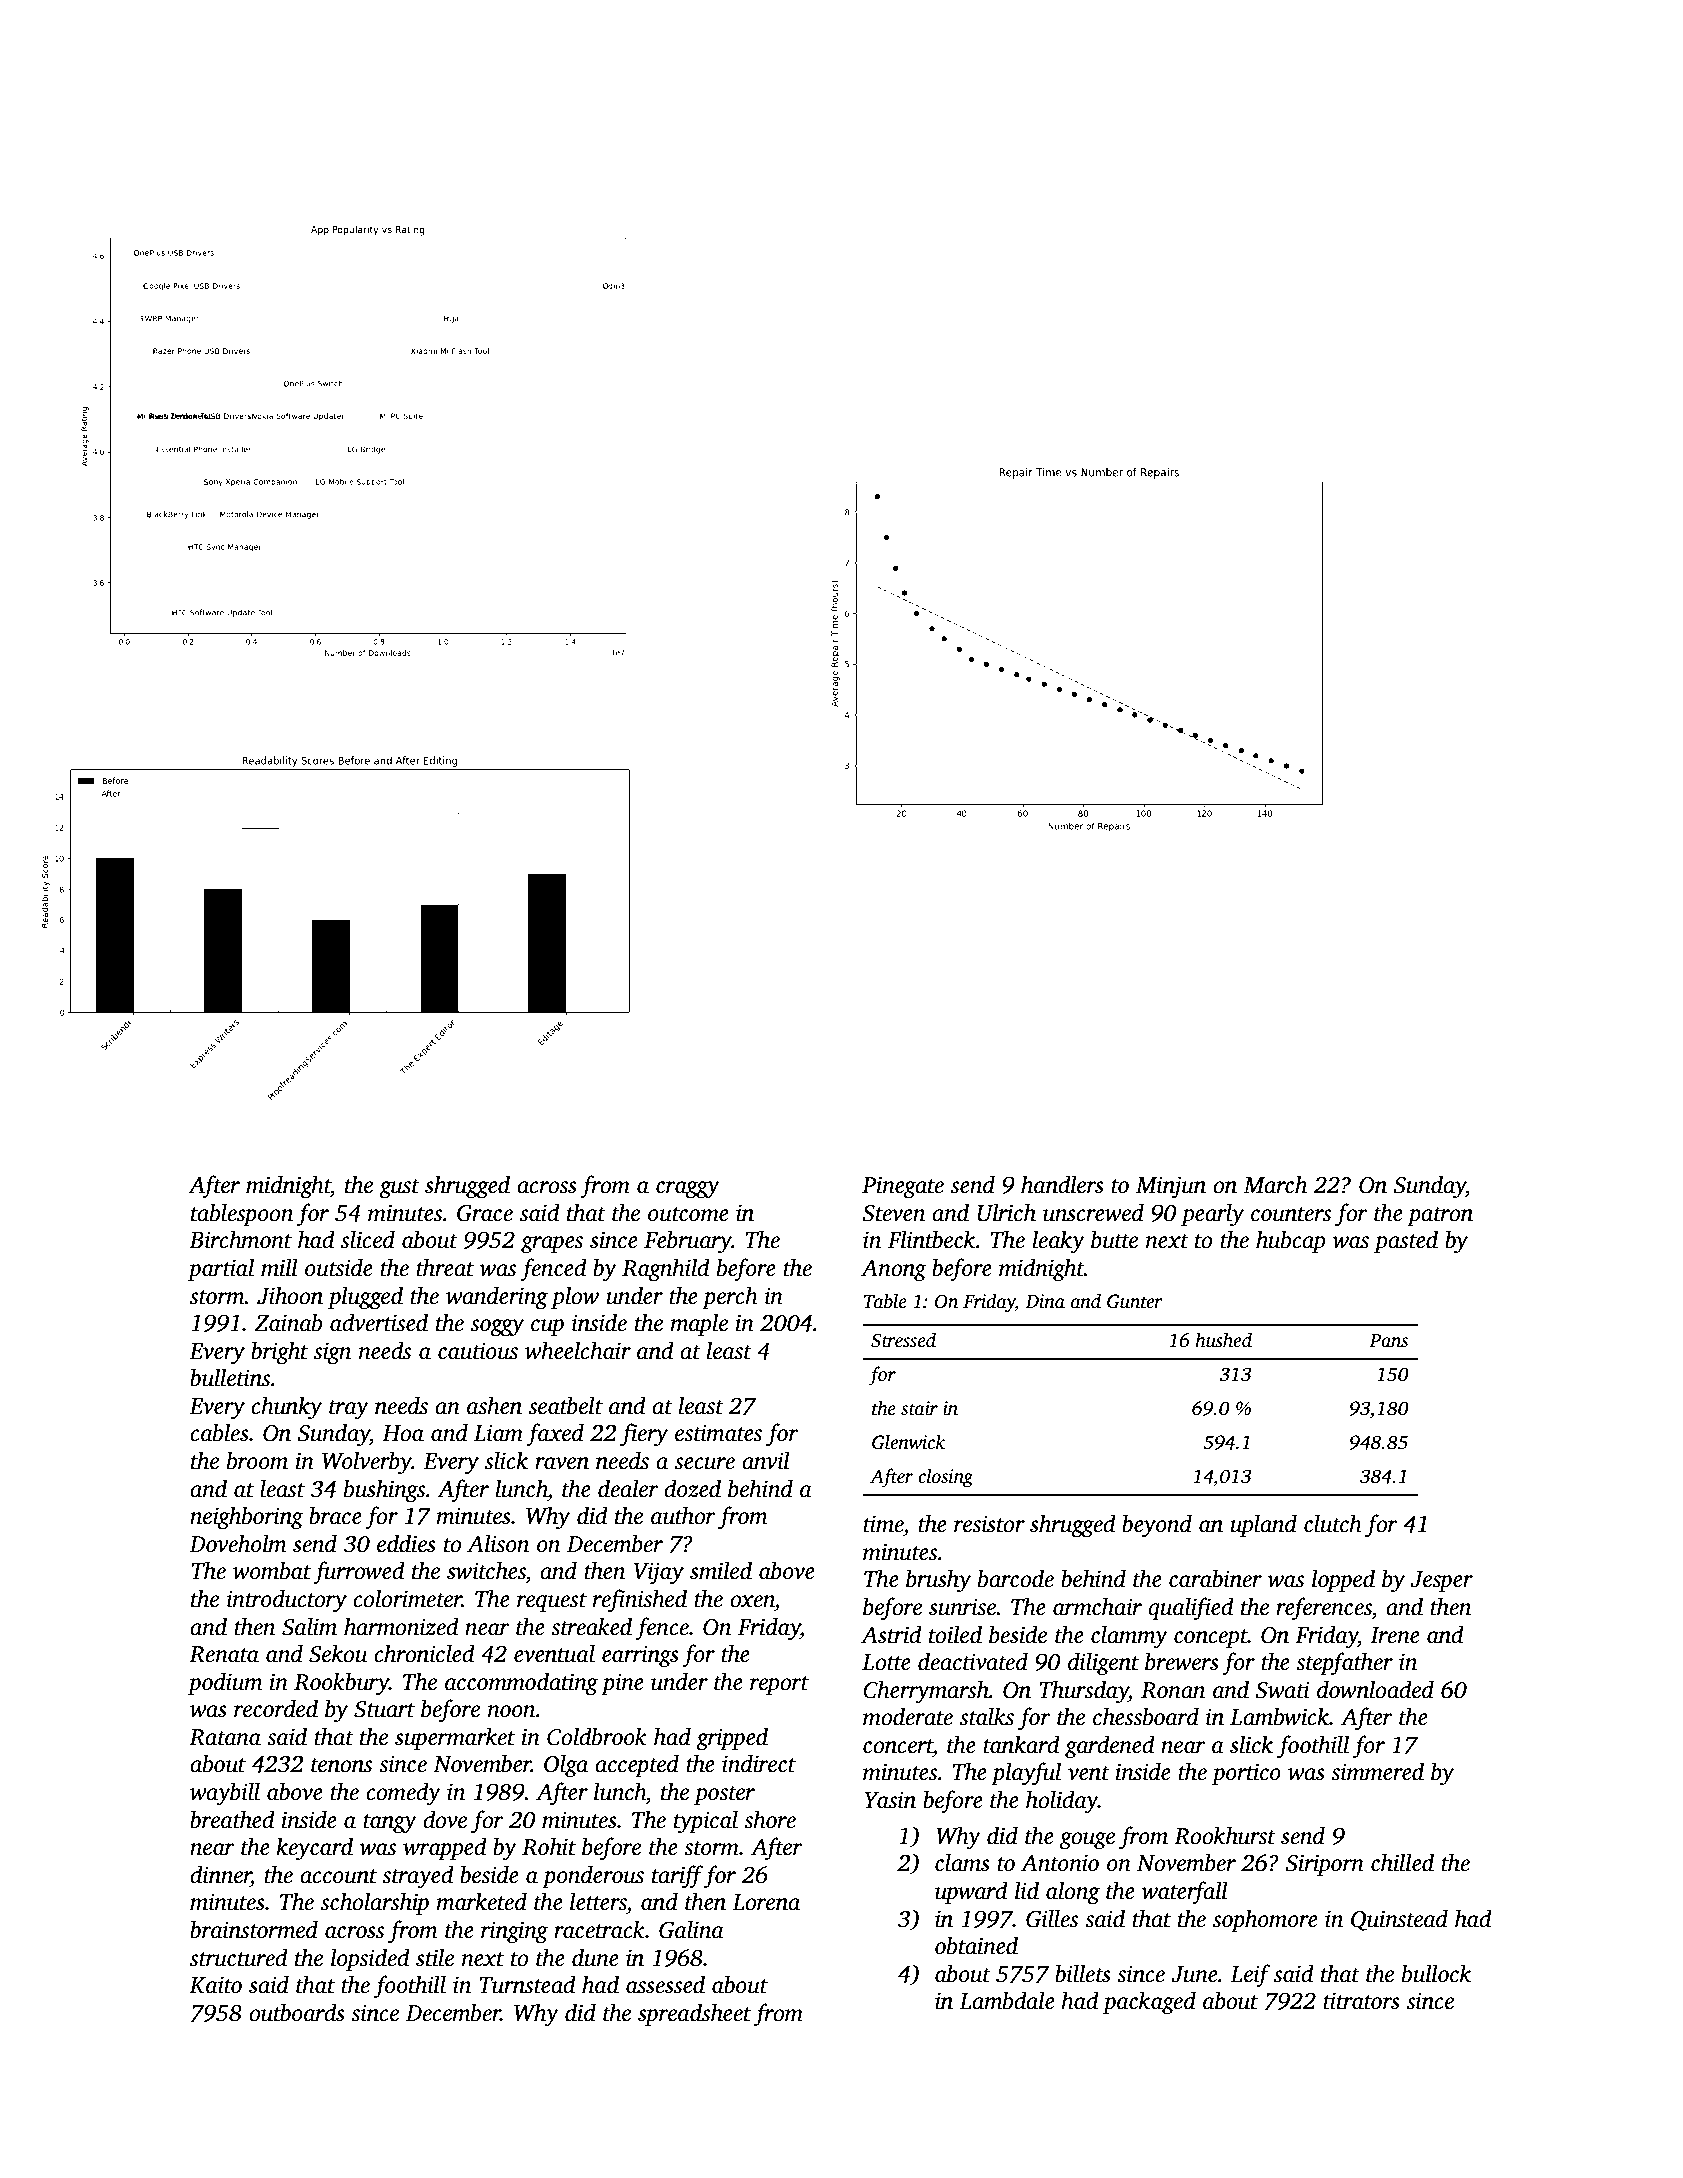 Image resolution: width=1683 pixels, height=2178 pixels. Describe the element at coordinates (1007, 2000) in the page. I see `Lambdale` at that location.
